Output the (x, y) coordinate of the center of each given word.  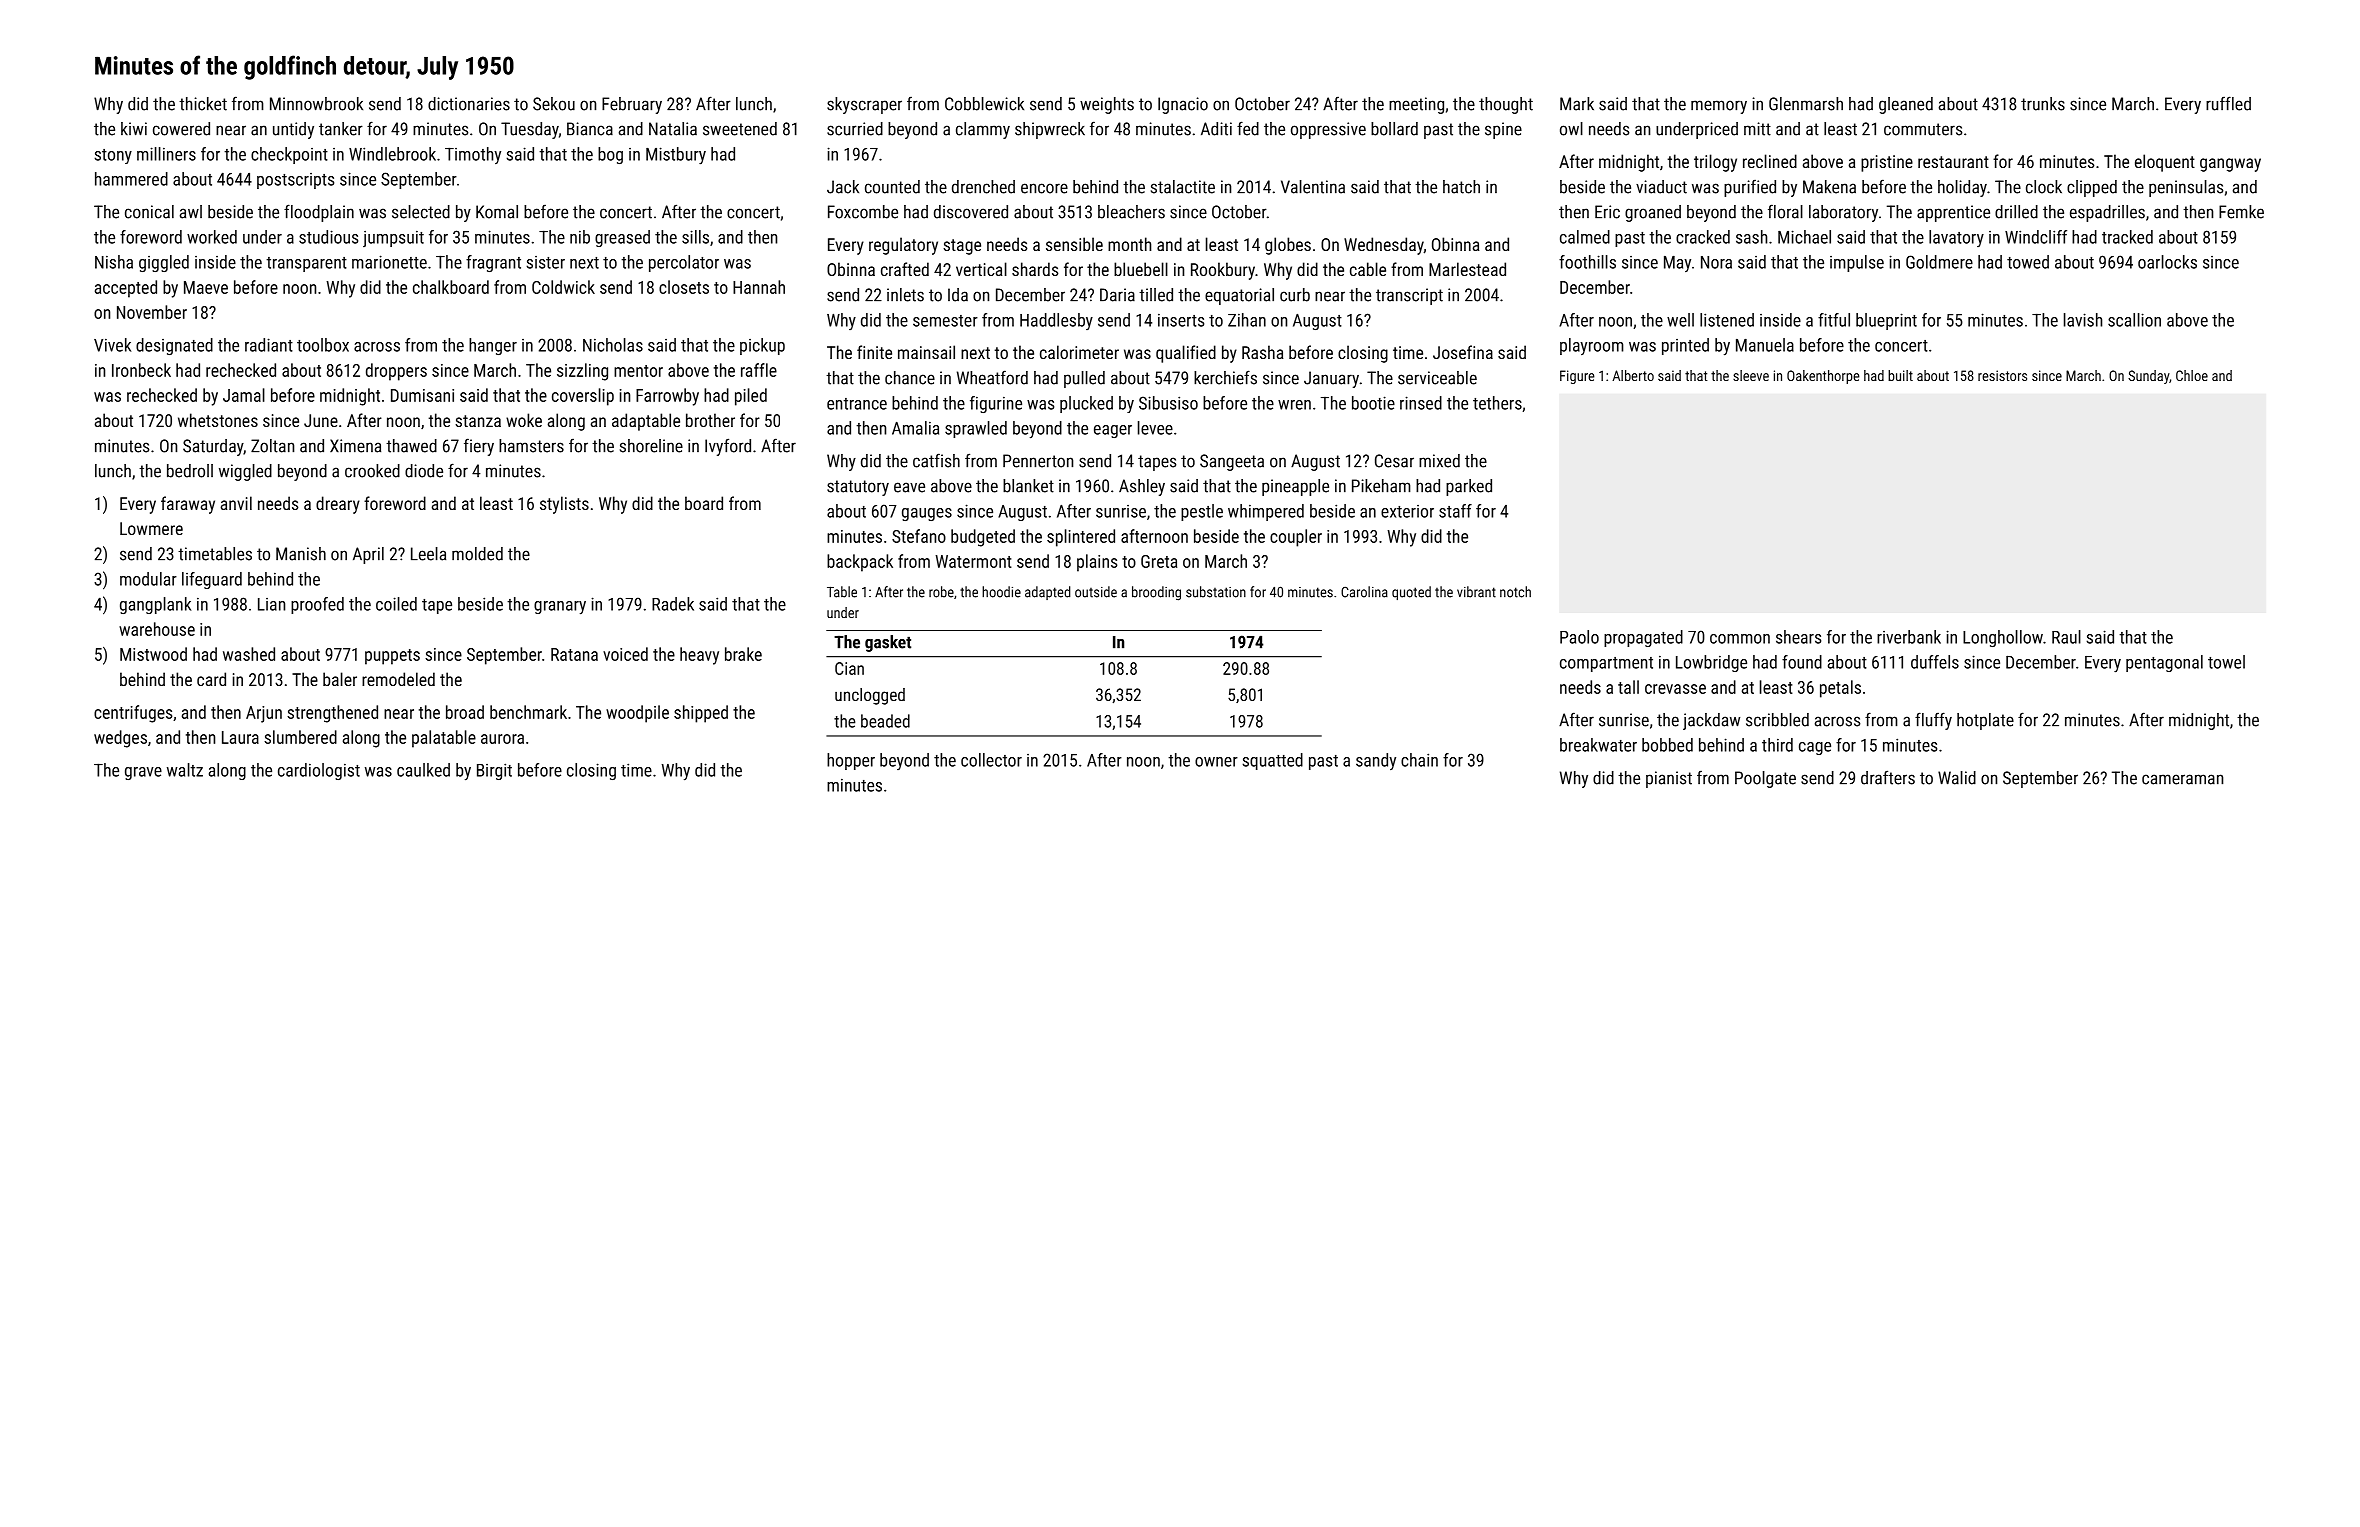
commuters (1923, 129)
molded (477, 554)
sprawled (976, 429)
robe (941, 592)
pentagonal (2164, 663)
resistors (2002, 375)
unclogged (870, 696)
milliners (166, 154)
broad (465, 712)
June (321, 420)
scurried (855, 129)
